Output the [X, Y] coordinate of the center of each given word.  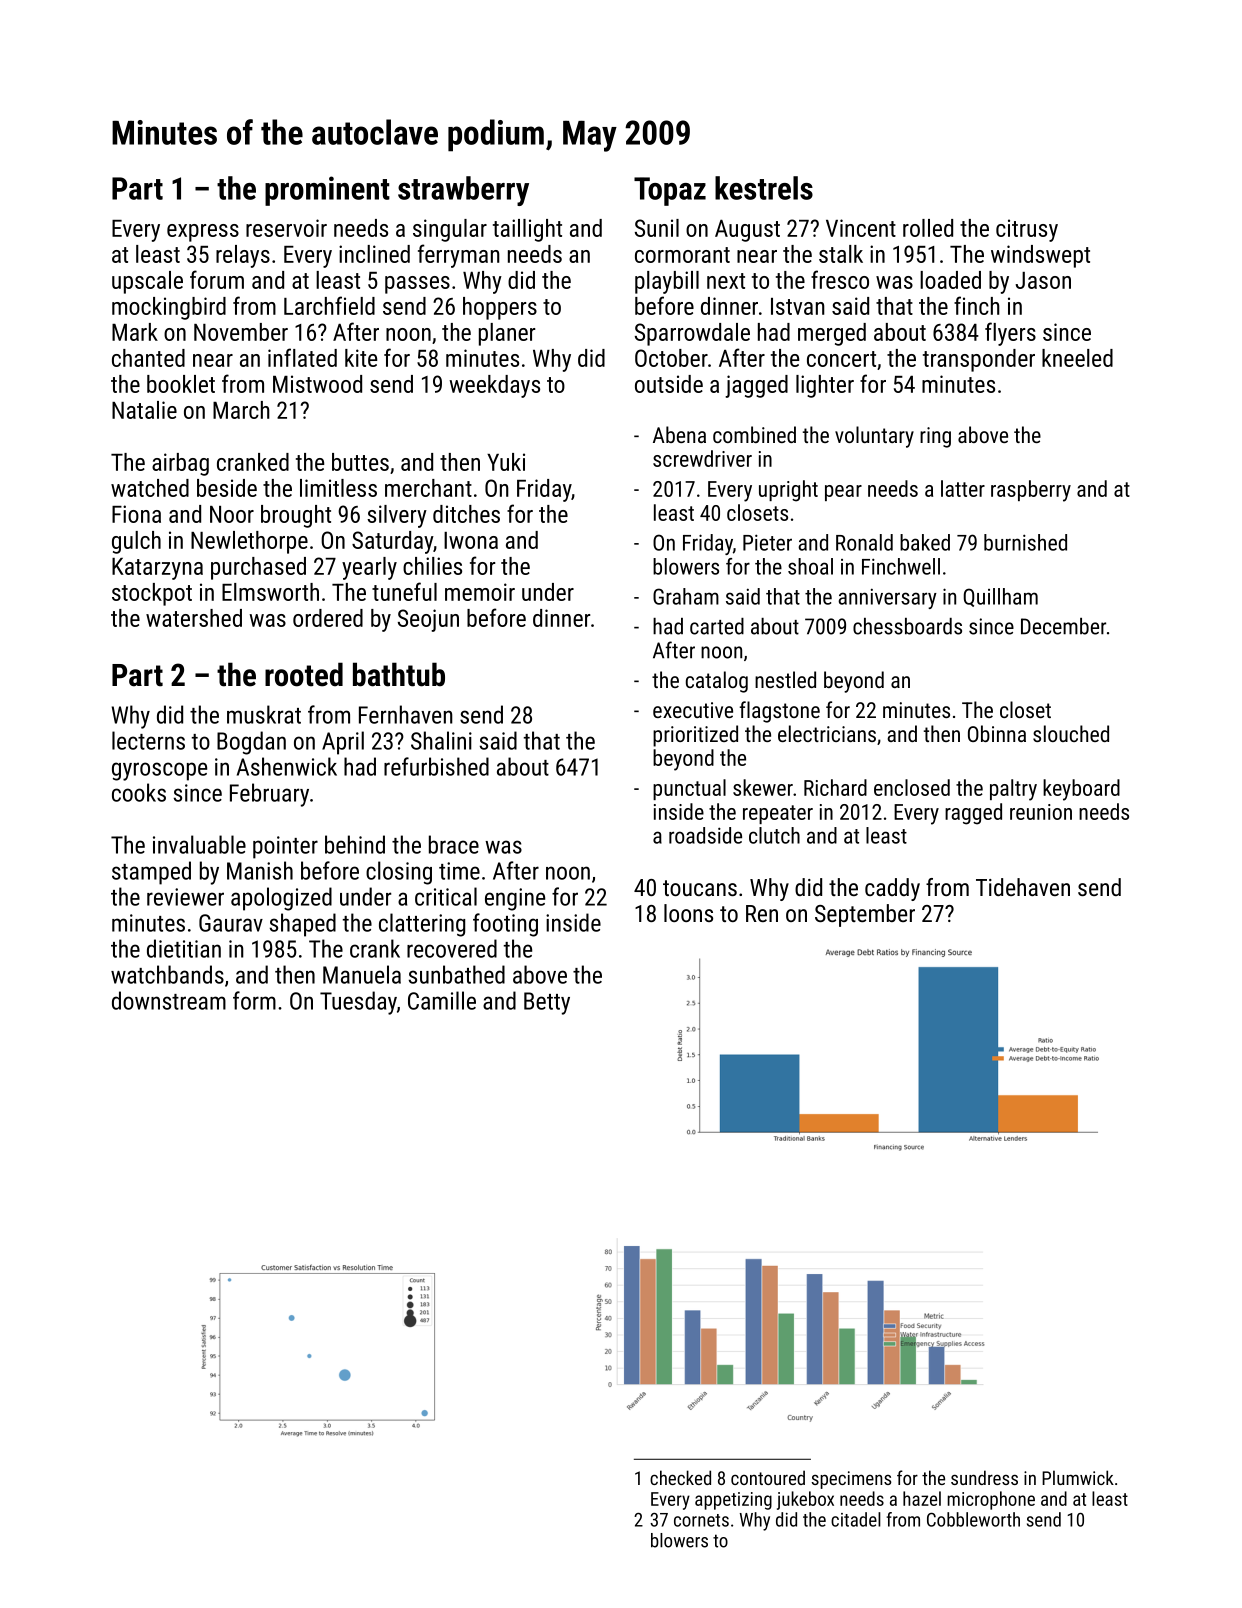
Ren [762, 913]
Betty [547, 1003]
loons [688, 913]
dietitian [184, 948]
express [203, 233]
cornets [701, 1520]
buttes [360, 462]
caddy [892, 889]
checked [680, 1477]
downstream [169, 1000]
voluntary [874, 437]
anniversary [887, 598]
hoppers [500, 308]
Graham [686, 596]
